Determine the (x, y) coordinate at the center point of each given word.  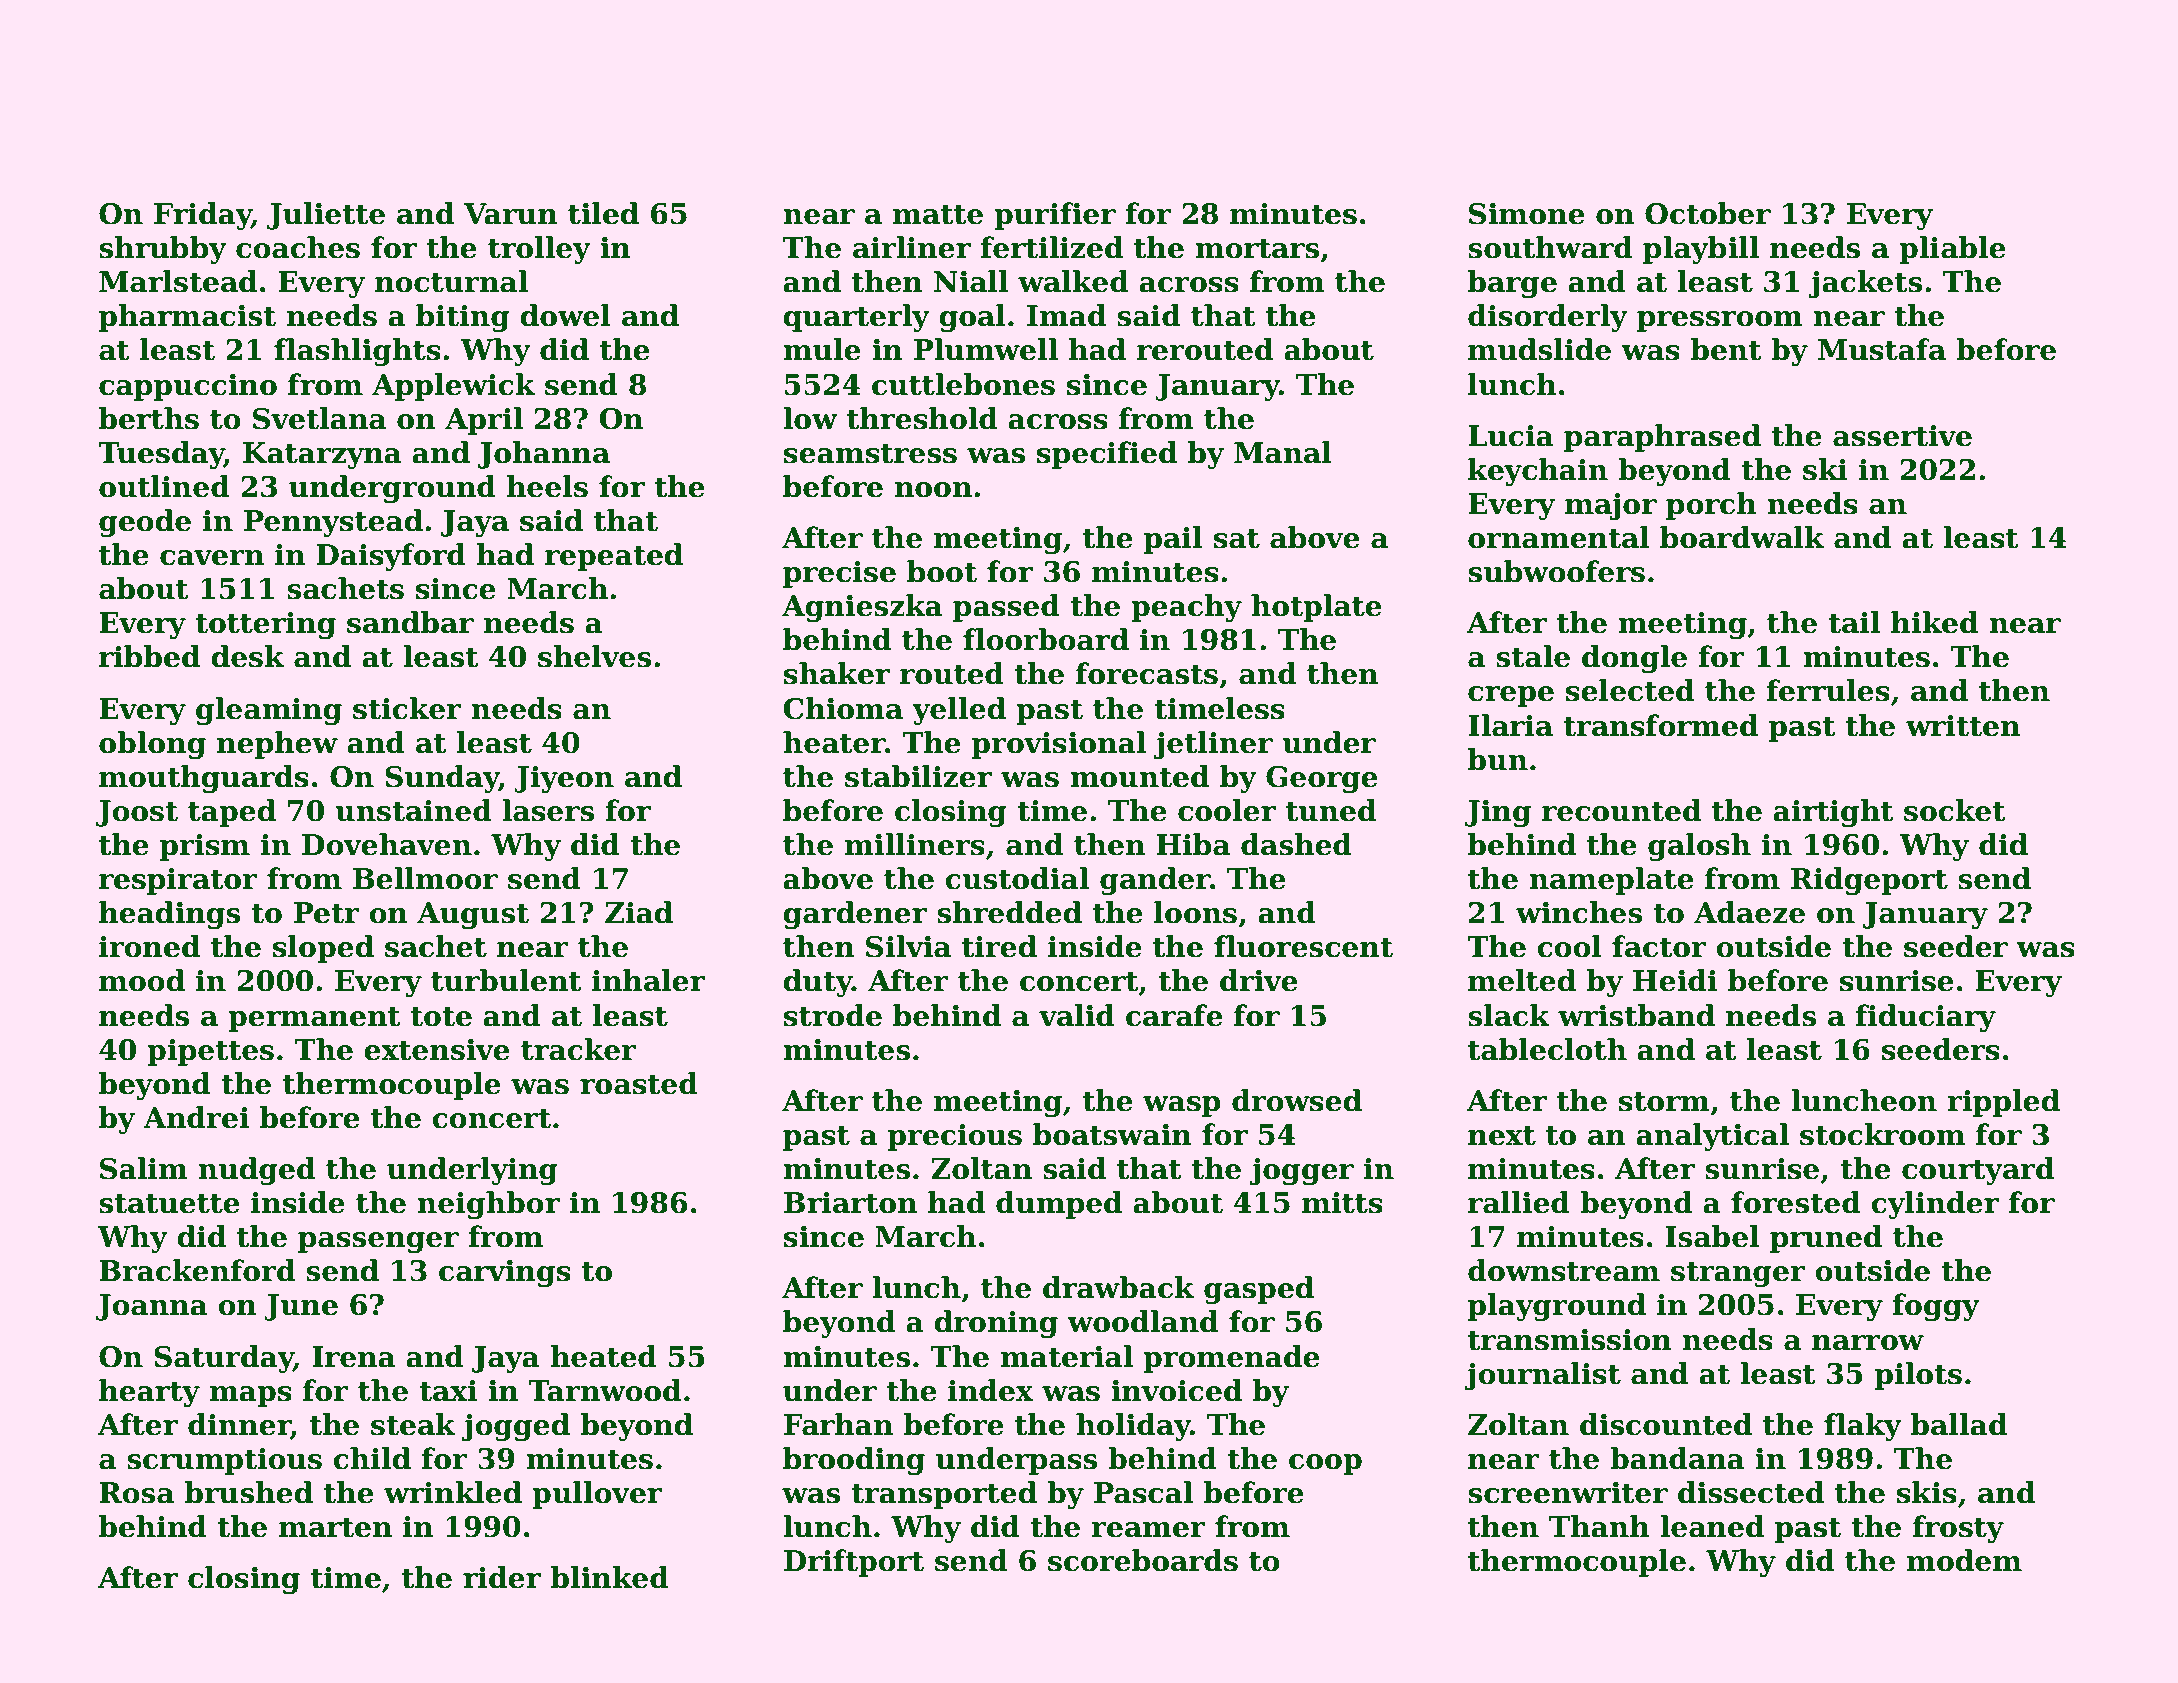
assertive (1902, 436)
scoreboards (1143, 1560)
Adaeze (1749, 912)
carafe (1174, 1015)
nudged (256, 1171)
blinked (610, 1577)
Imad (1066, 315)
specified (1107, 455)
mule (822, 349)
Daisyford (391, 557)
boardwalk (1742, 537)
